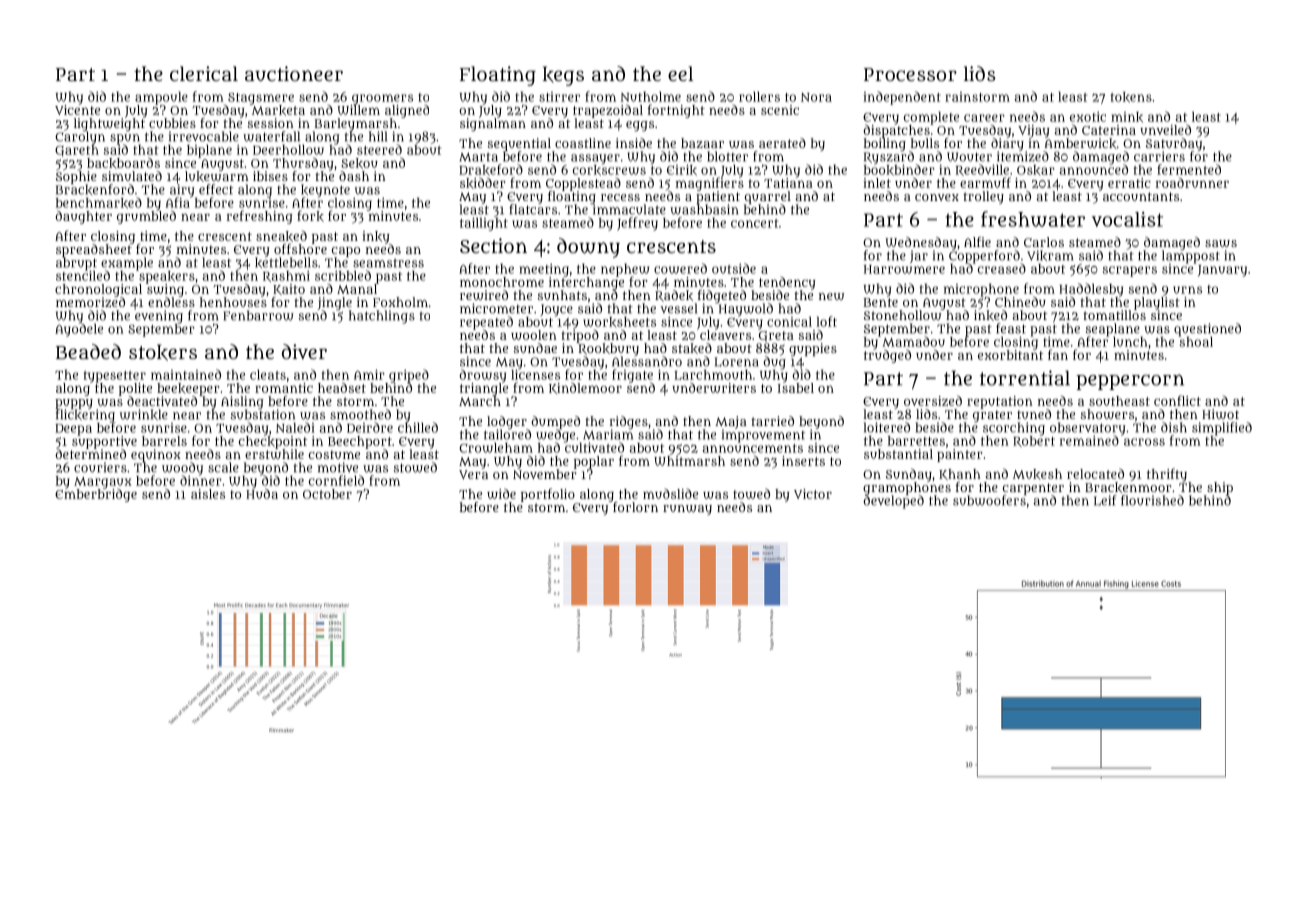 The image size is (1308, 924). What do you see at coordinates (910, 74) in the screenshot?
I see `Processor` at bounding box center [910, 74].
